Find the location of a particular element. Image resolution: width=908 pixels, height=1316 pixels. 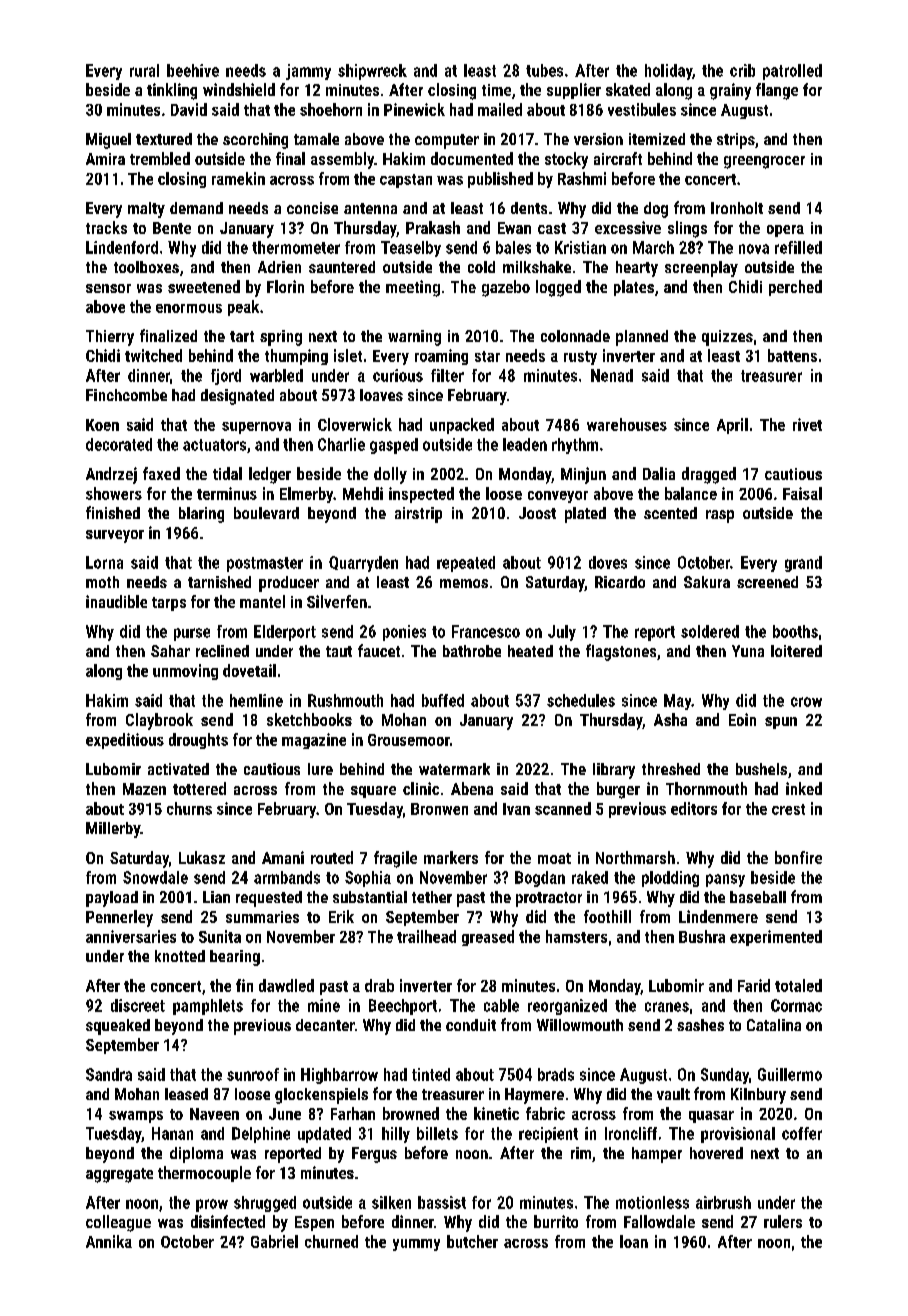

rulers is located at coordinates (783, 1221).
